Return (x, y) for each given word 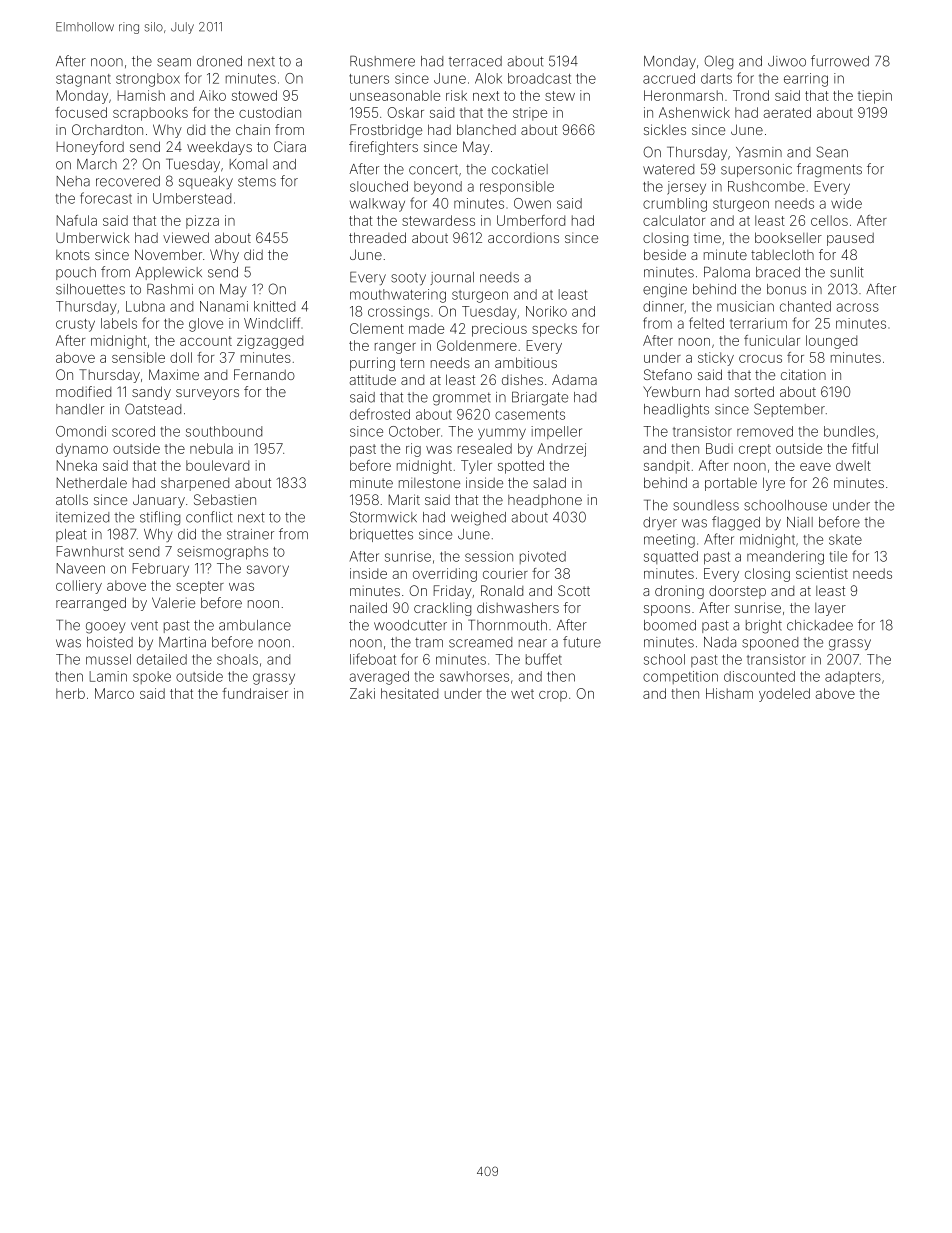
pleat (71, 535)
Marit (404, 499)
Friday (453, 592)
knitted (274, 306)
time (707, 238)
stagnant (83, 80)
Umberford (531, 220)
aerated (787, 112)
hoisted (110, 642)
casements (530, 415)
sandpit (667, 467)
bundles (849, 431)
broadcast (539, 78)
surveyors (207, 394)
